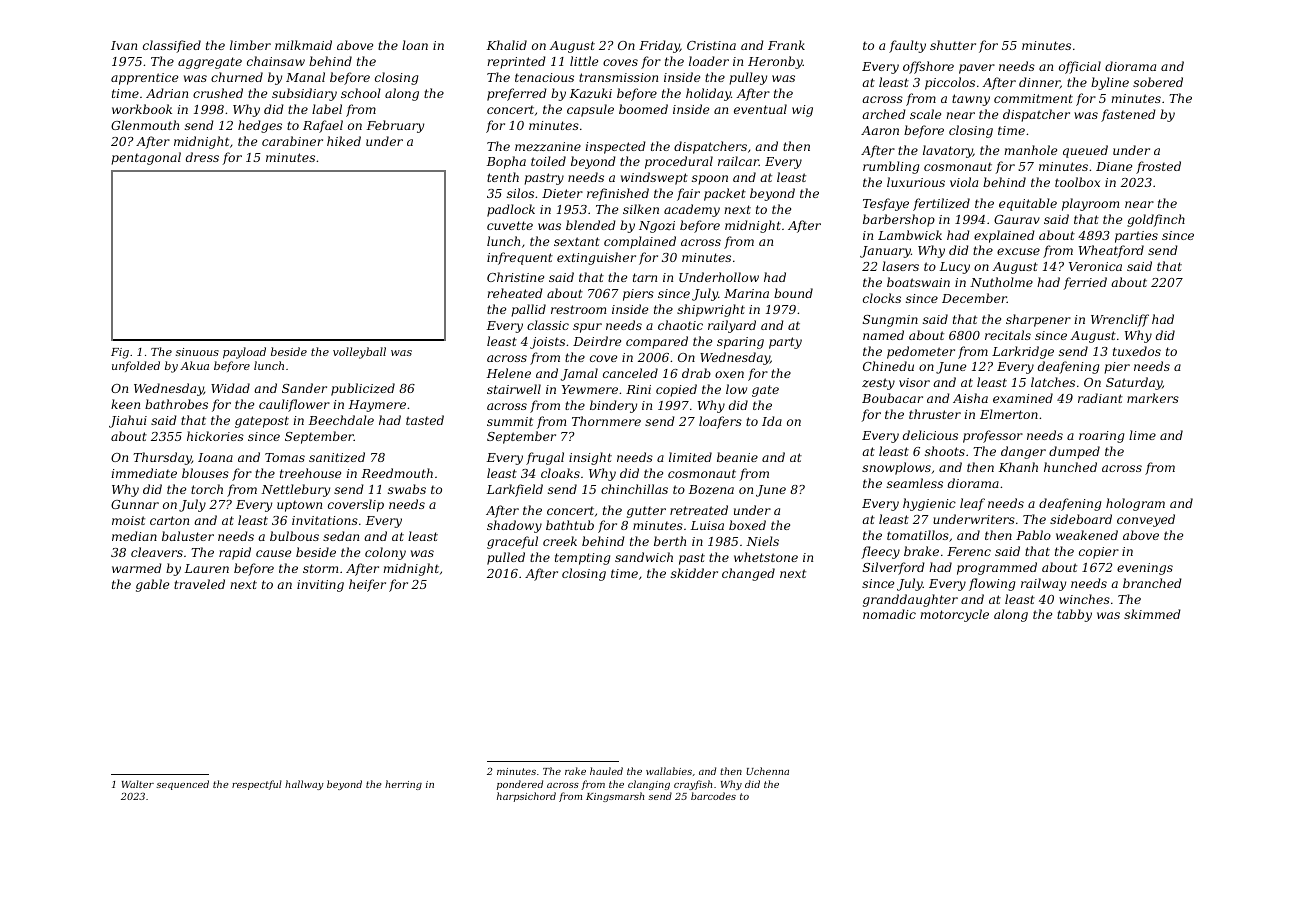 This screenshot has width=1308, height=924. What do you see at coordinates (359, 353) in the screenshot?
I see `volleyball` at bounding box center [359, 353].
